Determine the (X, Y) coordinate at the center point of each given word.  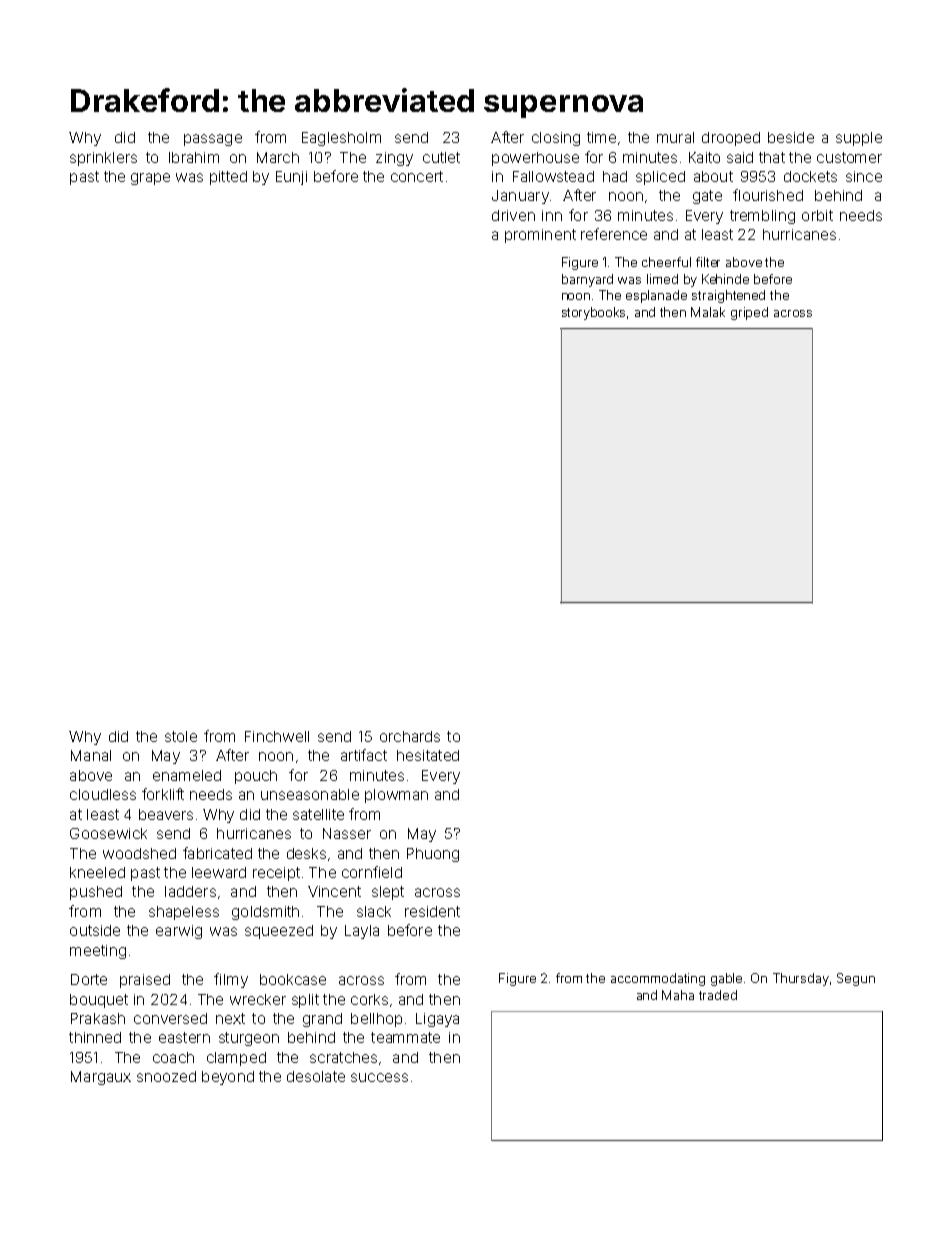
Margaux (101, 1078)
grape (150, 179)
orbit (817, 215)
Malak (708, 312)
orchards (410, 736)
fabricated (217, 853)
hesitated (428, 755)
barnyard (587, 280)
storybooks (593, 313)
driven (513, 215)
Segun (856, 979)
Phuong (433, 855)
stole (181, 736)
